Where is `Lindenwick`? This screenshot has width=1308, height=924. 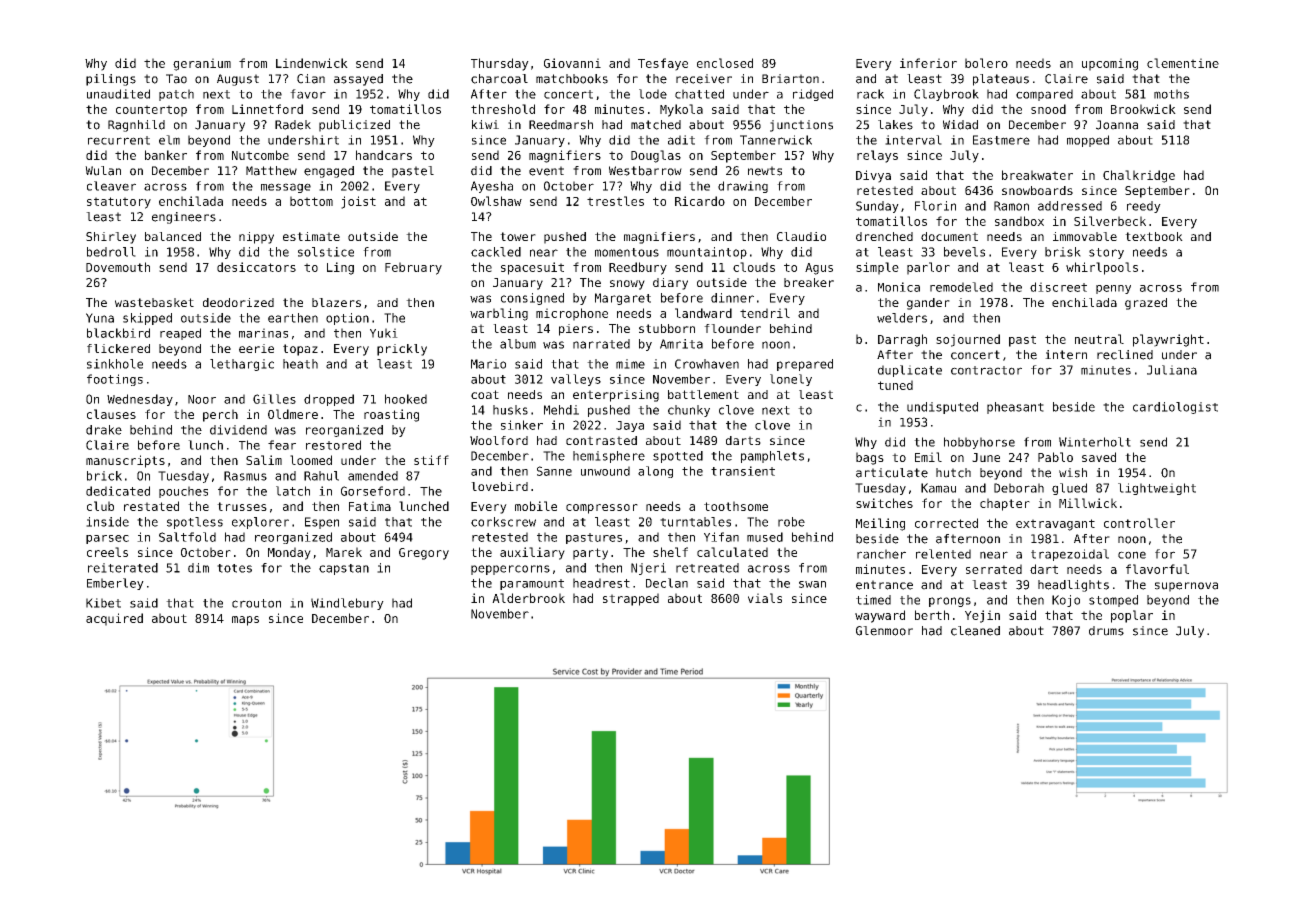
Lindenwick is located at coordinates (312, 63).
